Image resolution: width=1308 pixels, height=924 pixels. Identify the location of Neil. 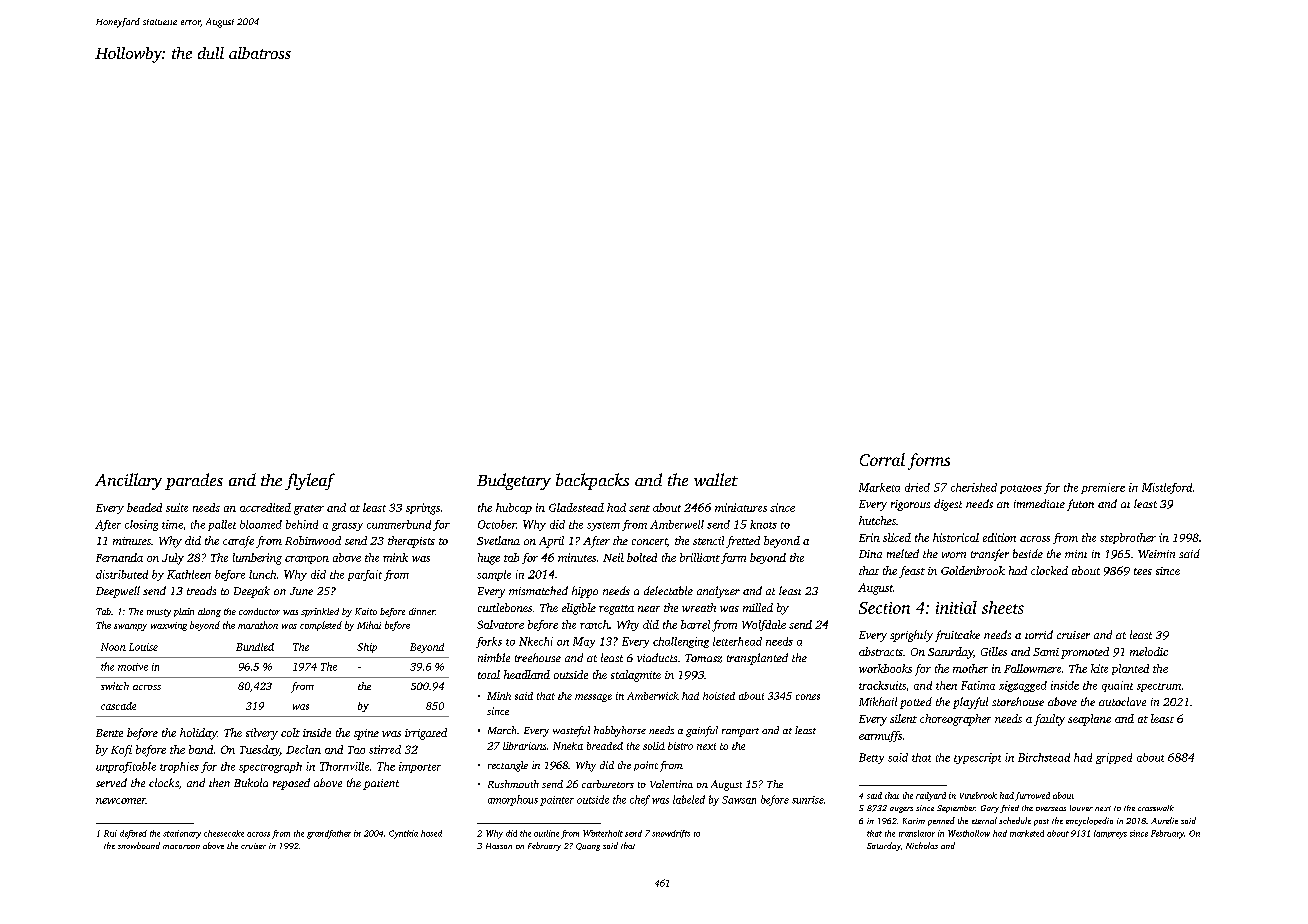
(613, 557).
